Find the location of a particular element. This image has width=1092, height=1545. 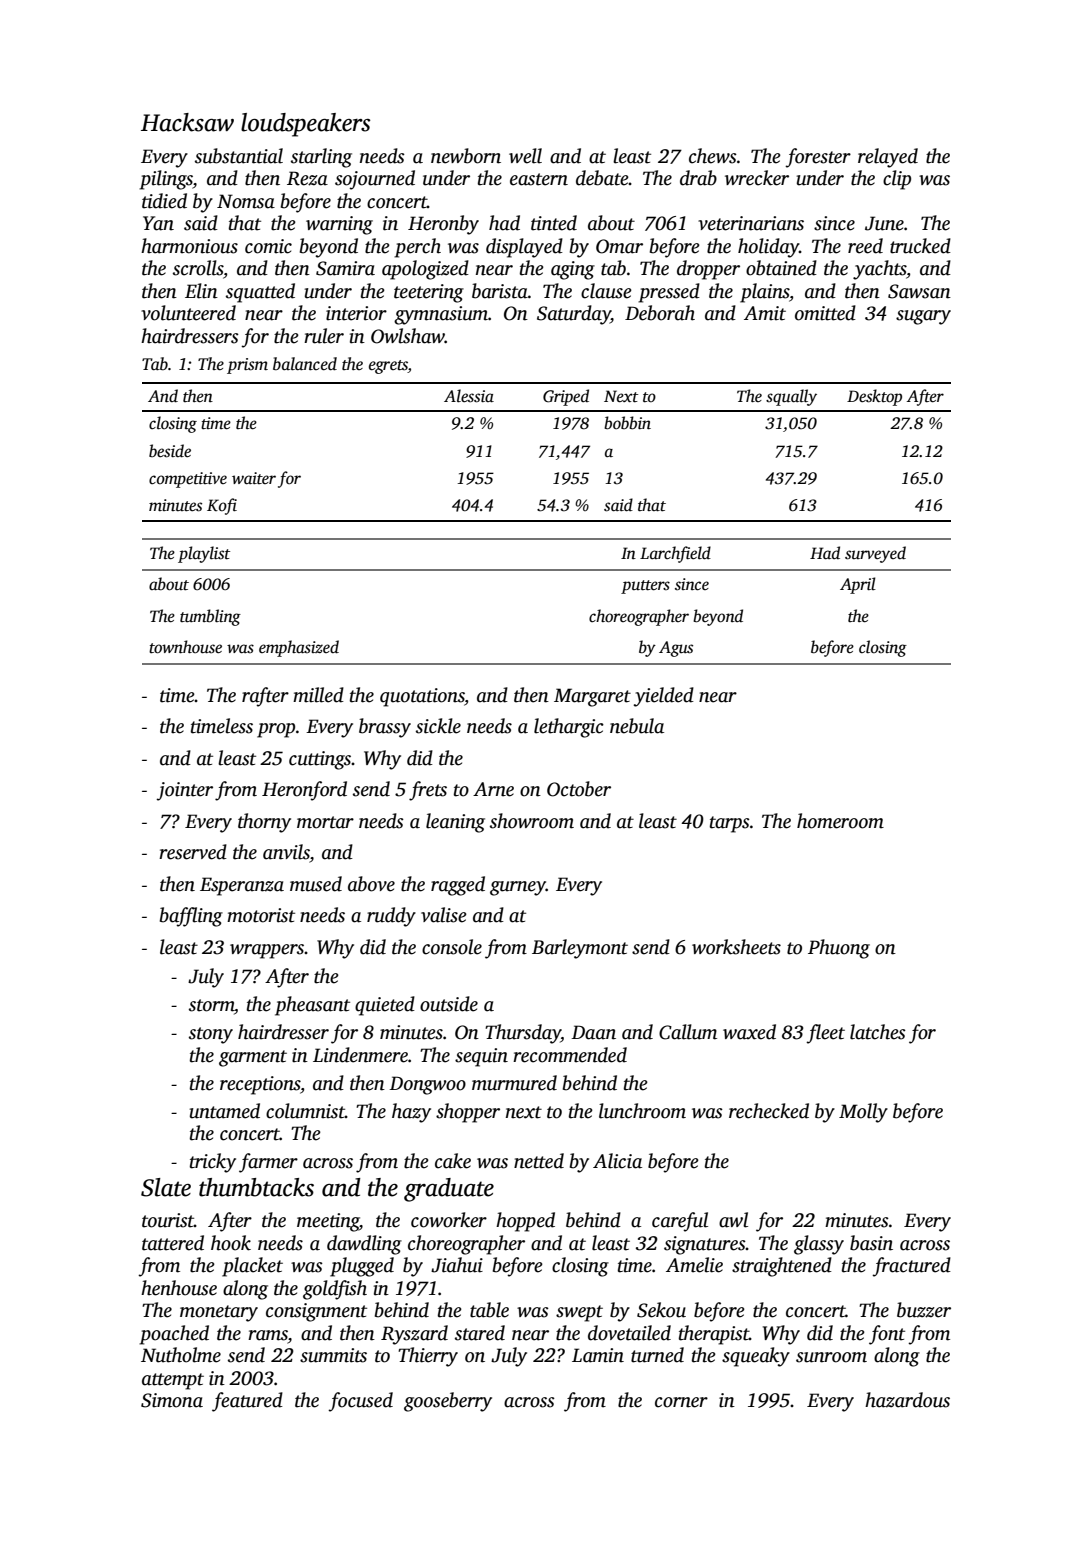

gooseberry is located at coordinates (448, 1402).
